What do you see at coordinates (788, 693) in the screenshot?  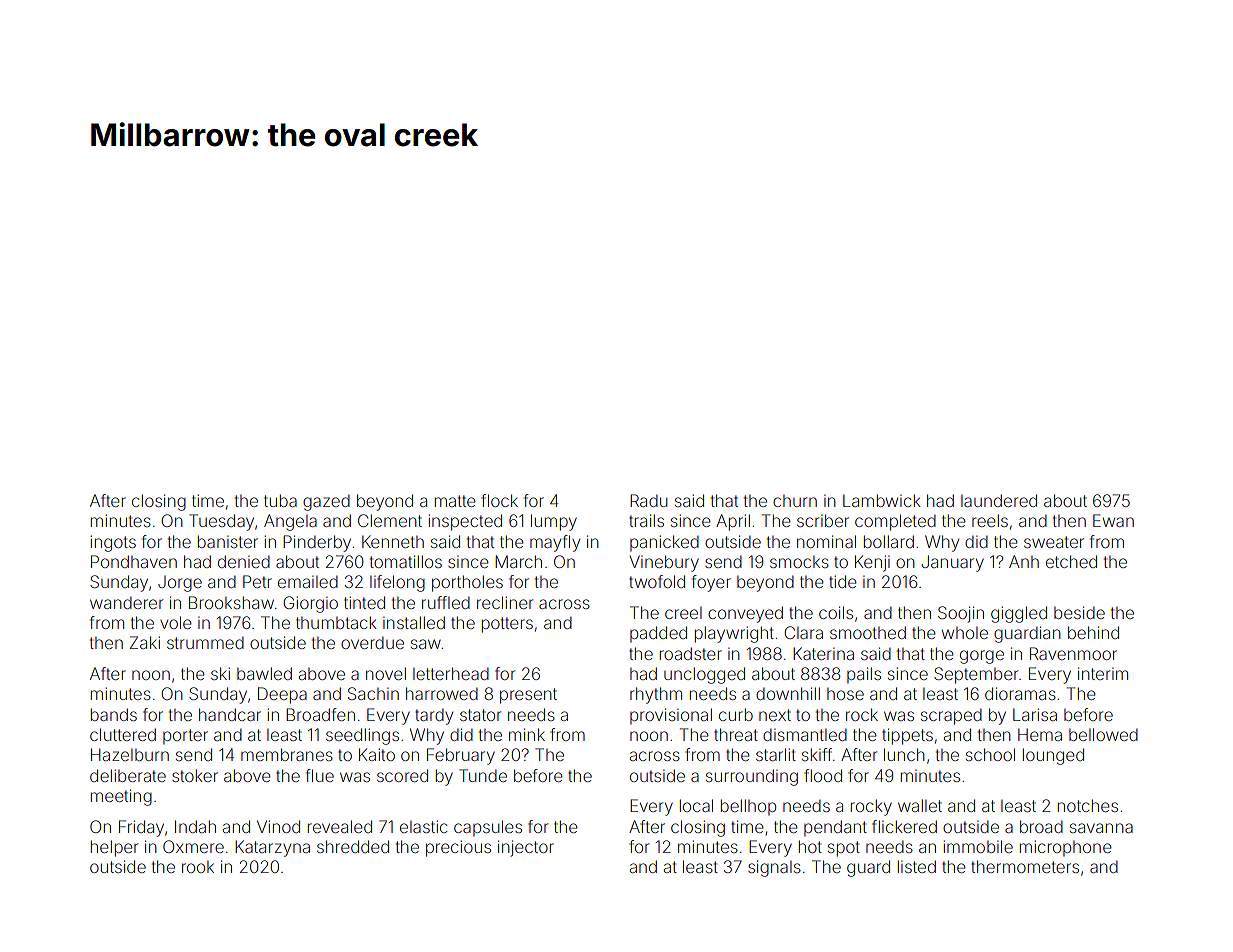 I see `downhill` at bounding box center [788, 693].
